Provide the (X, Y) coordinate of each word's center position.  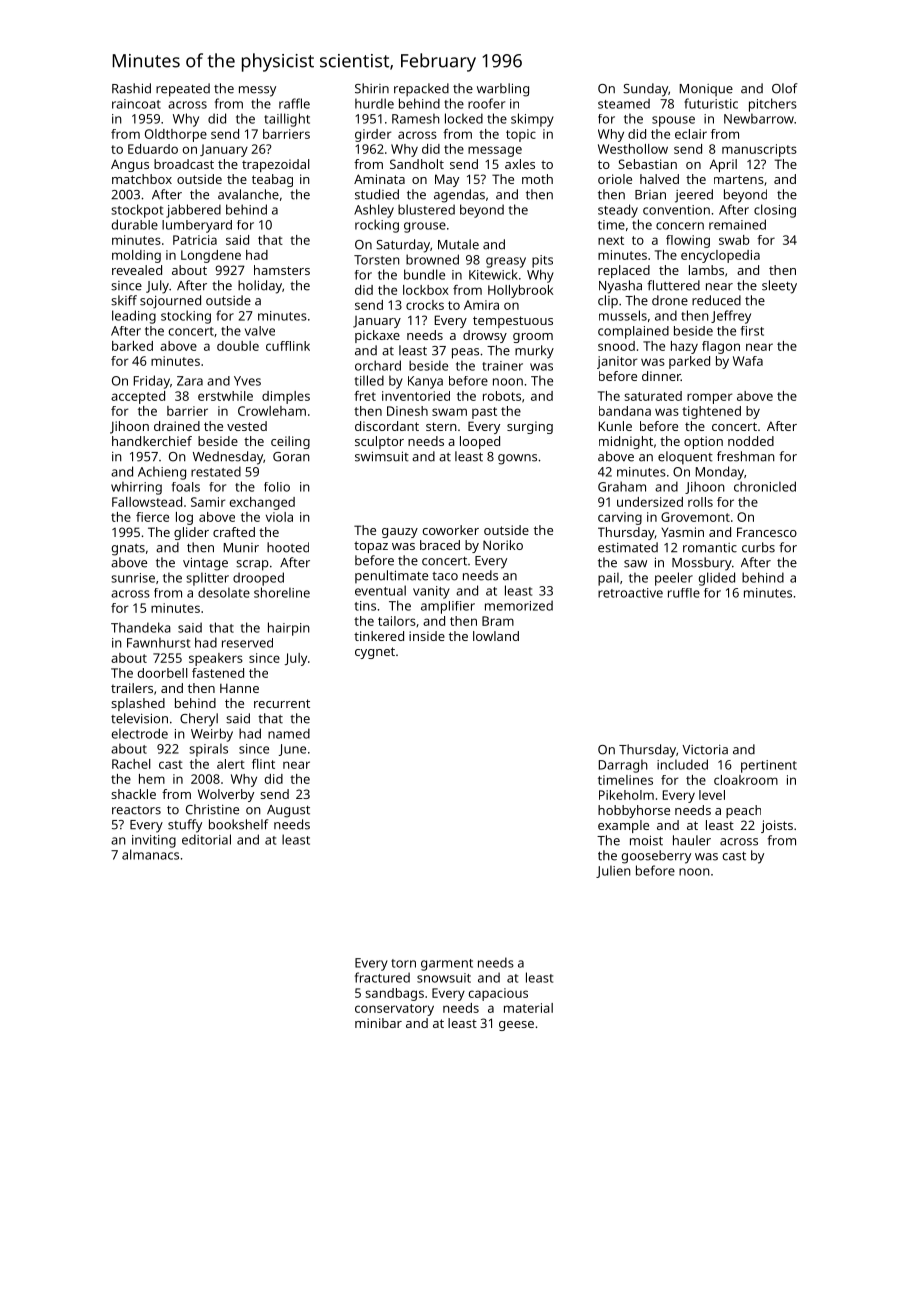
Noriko (503, 545)
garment (447, 965)
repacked (421, 90)
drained (177, 426)
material (528, 1008)
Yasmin (682, 532)
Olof (785, 88)
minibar (378, 1023)
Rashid (131, 88)
